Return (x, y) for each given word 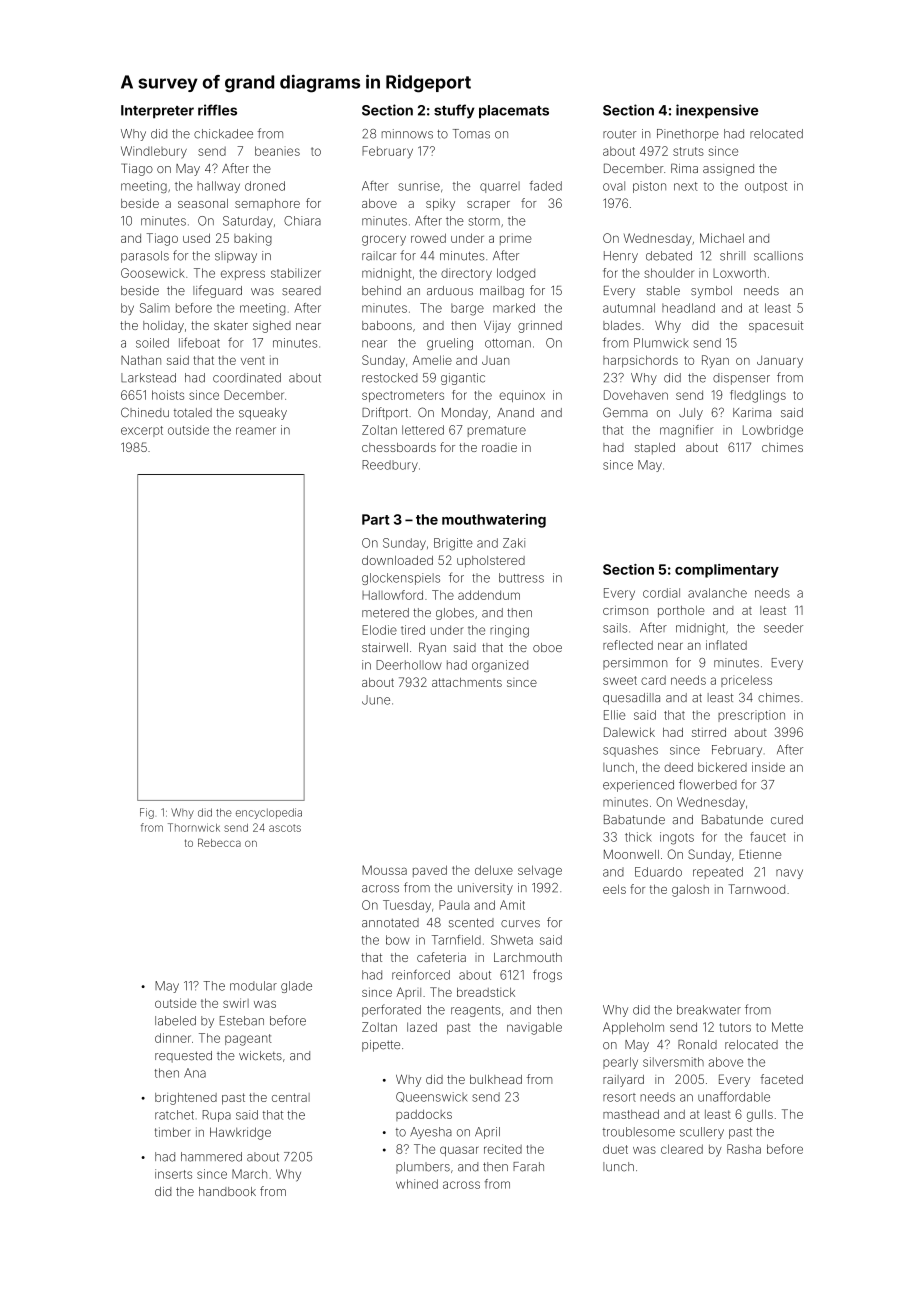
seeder (783, 628)
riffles (217, 110)
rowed (428, 238)
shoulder (669, 273)
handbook (227, 1191)
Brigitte (453, 544)
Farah (528, 1167)
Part (375, 519)
